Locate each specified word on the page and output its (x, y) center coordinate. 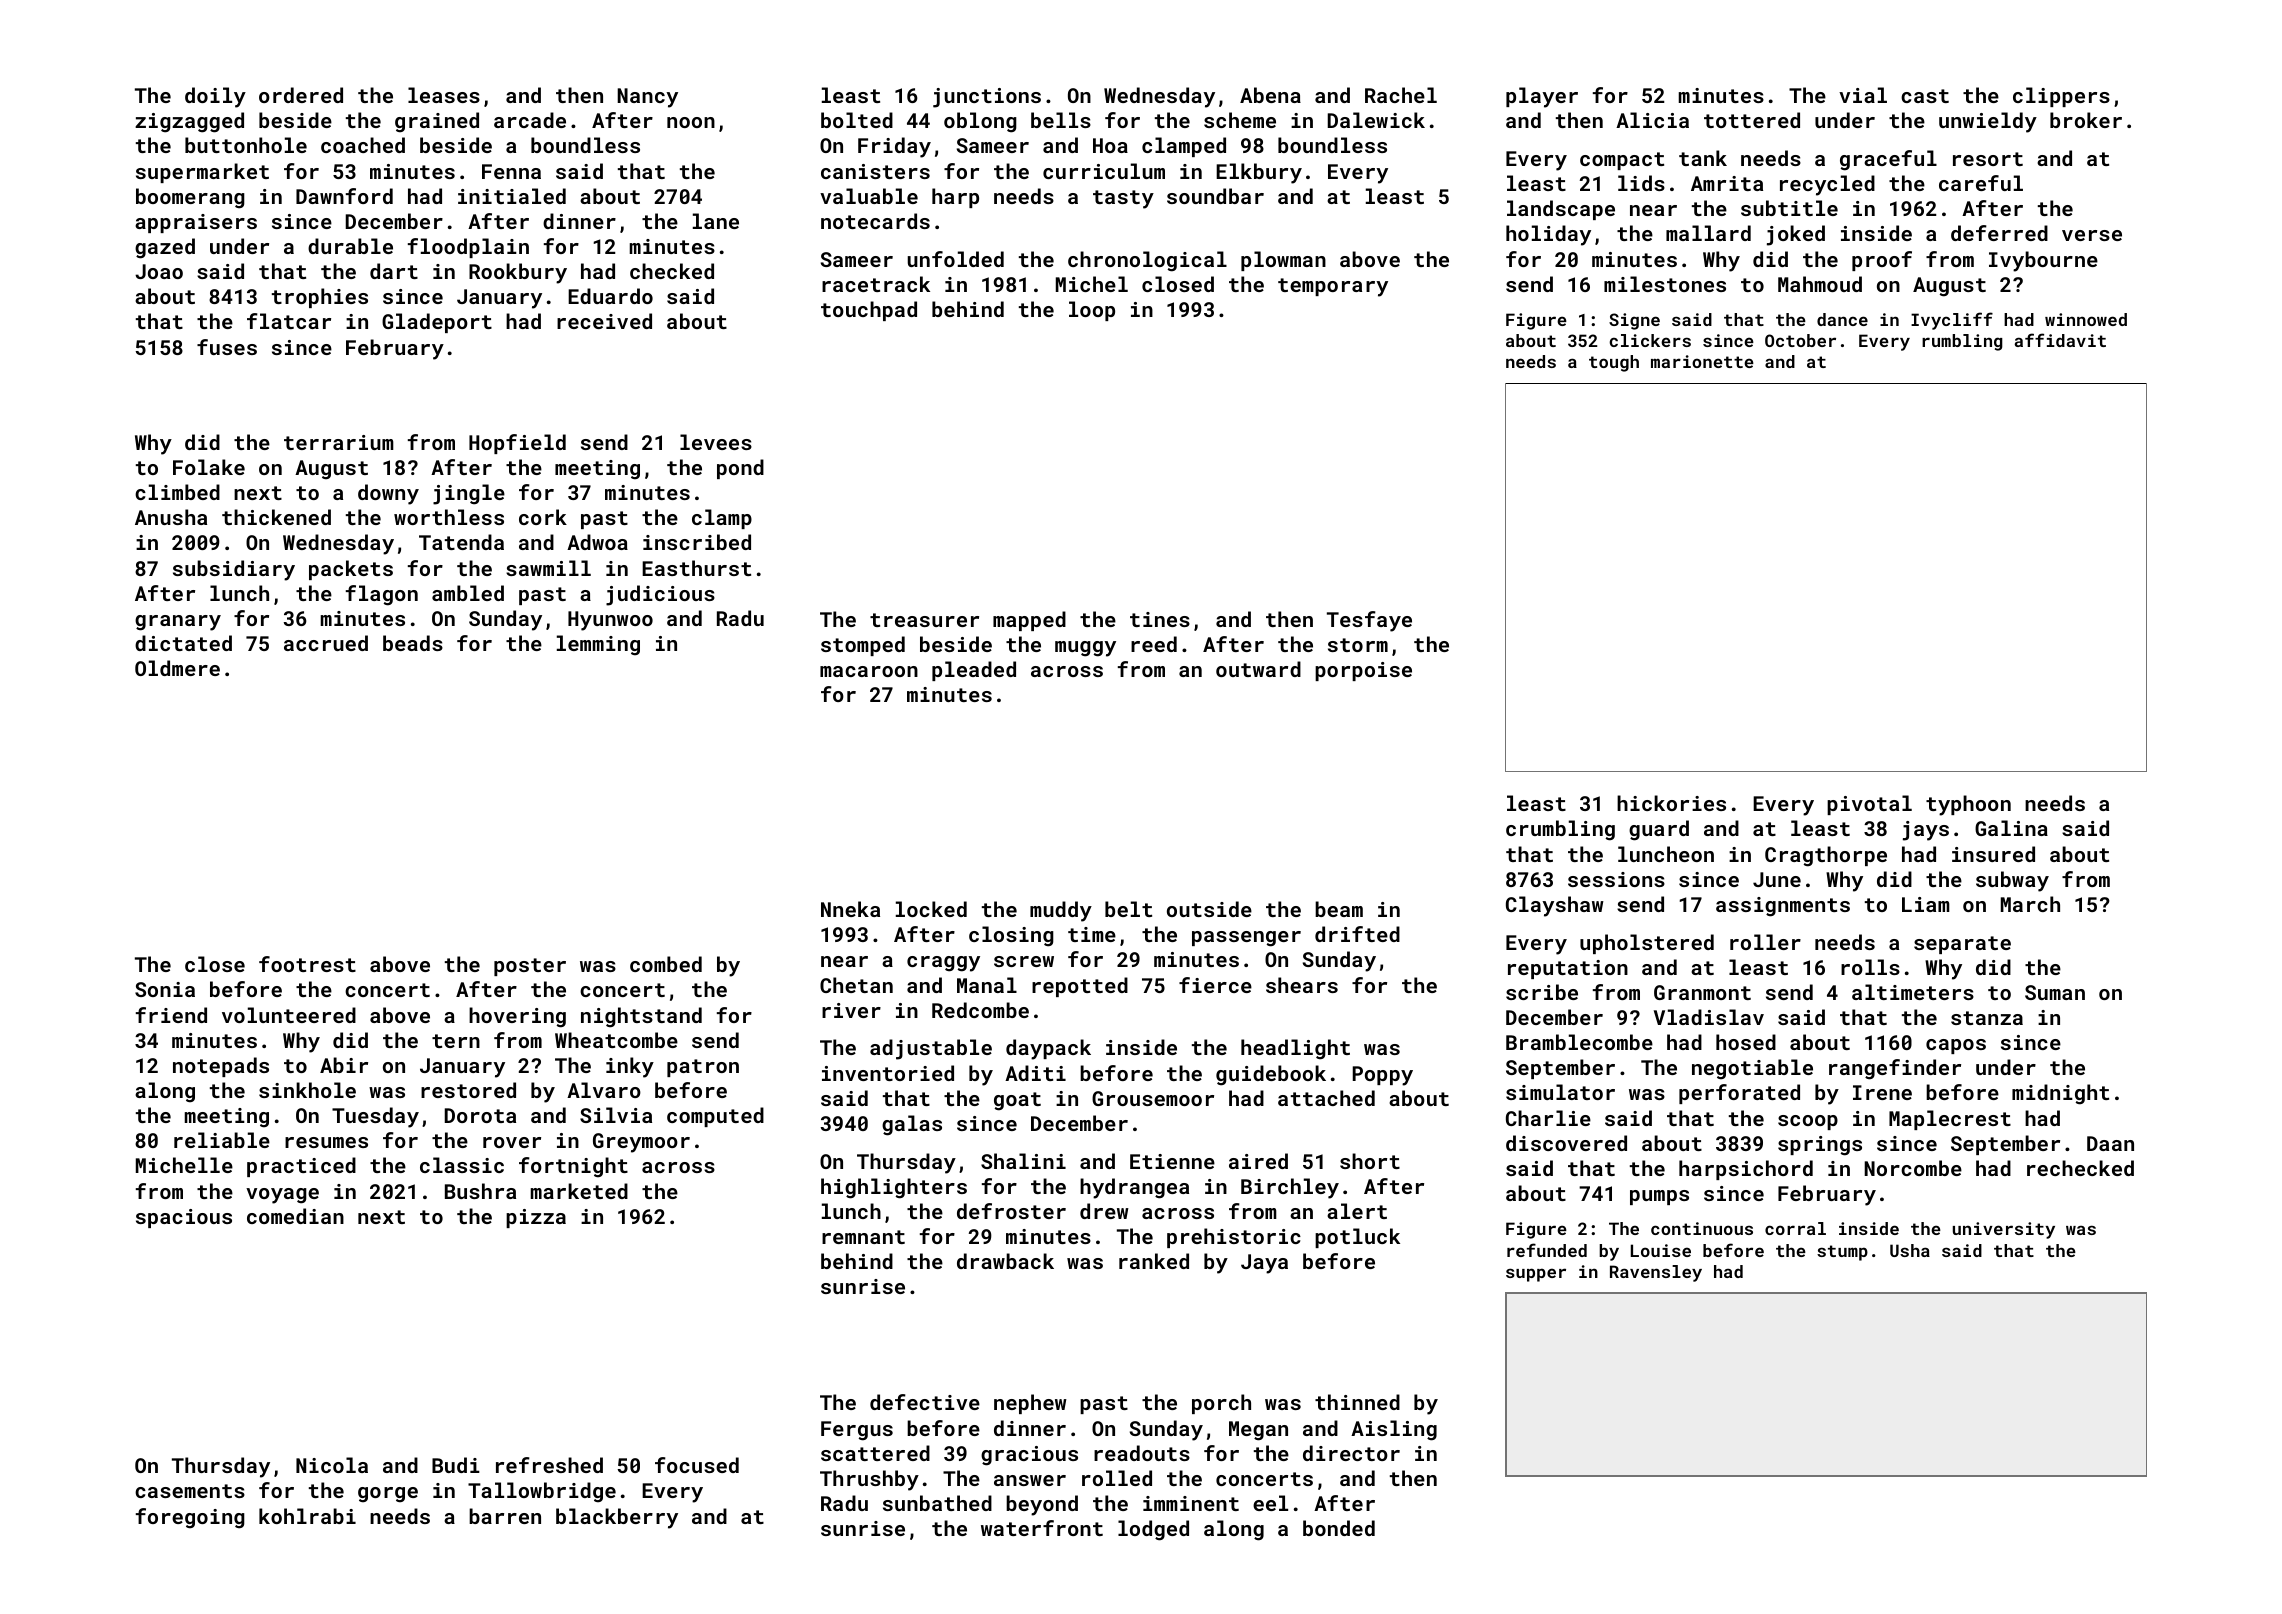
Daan (2110, 1143)
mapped (1029, 621)
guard (1659, 830)
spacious (184, 1218)
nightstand (641, 1017)
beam (1339, 909)
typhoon (1968, 805)
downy (388, 494)
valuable (869, 196)
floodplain (468, 248)
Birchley (1290, 1188)
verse (2092, 235)
